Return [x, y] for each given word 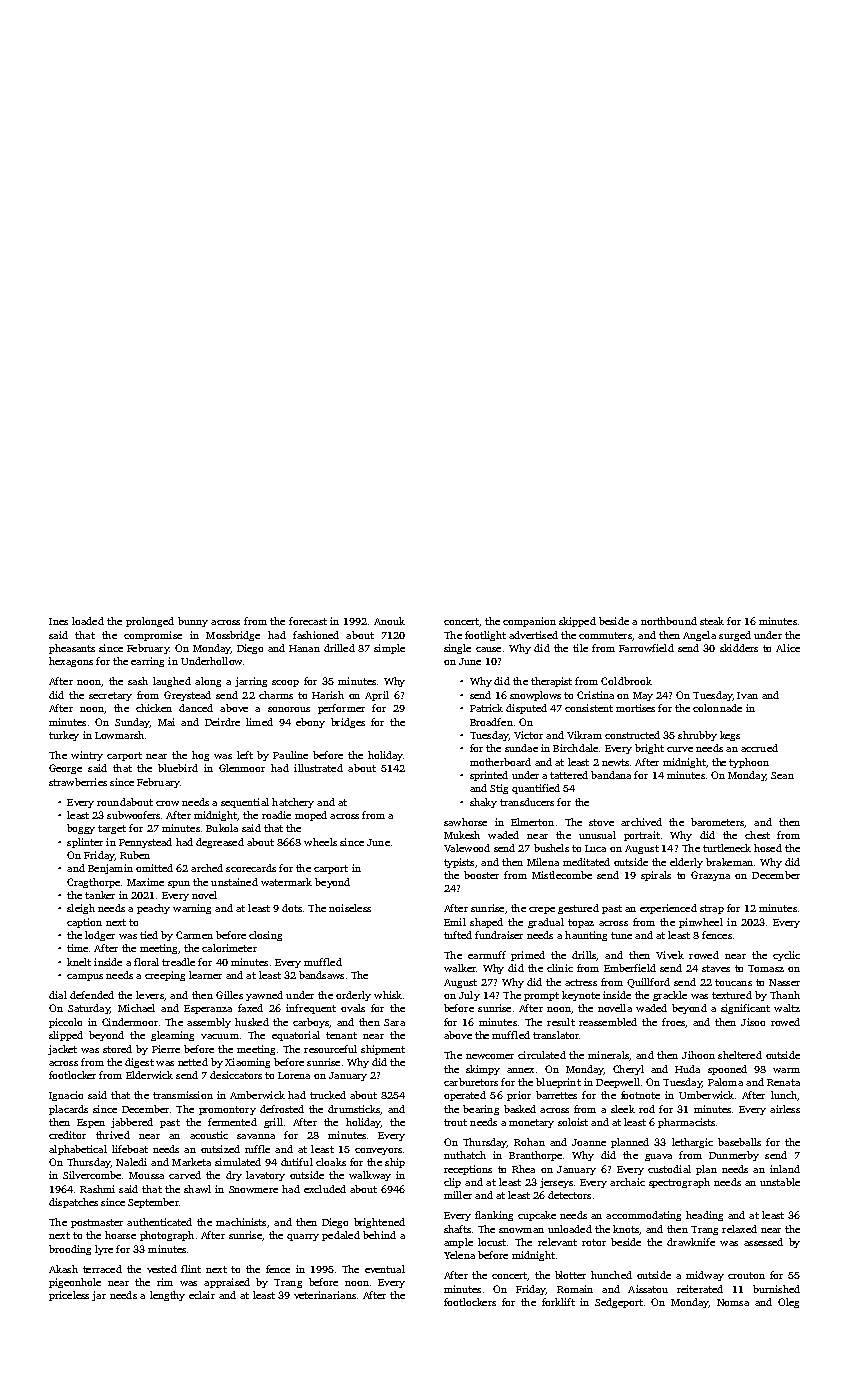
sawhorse [465, 822]
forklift [558, 1302]
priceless [69, 1296]
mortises [635, 708]
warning [192, 909]
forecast [308, 621]
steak [712, 621]
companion [529, 622]
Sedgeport [619, 1303]
